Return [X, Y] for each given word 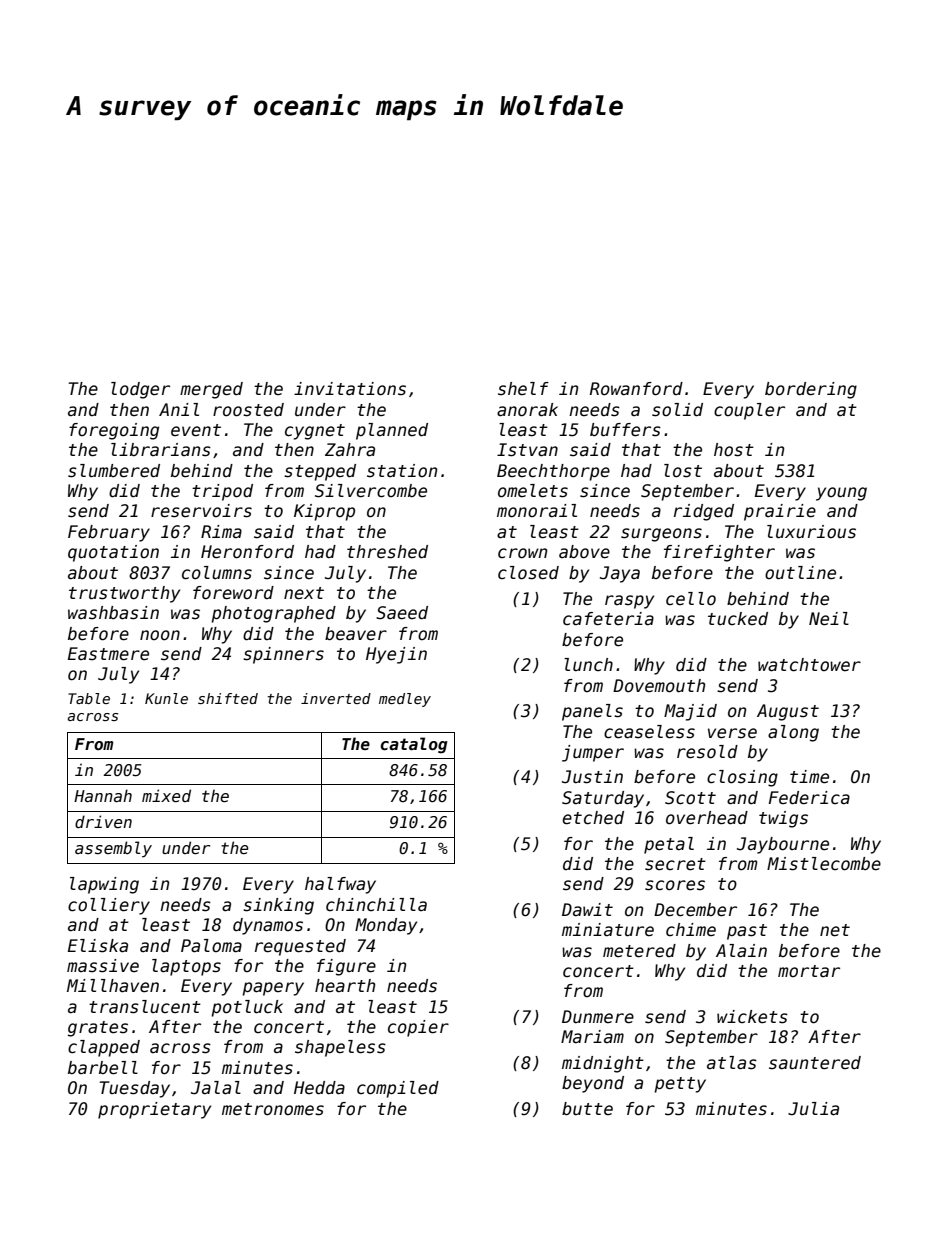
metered [639, 951]
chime [691, 930]
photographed [273, 614]
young [841, 494]
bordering [811, 390]
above [584, 552]
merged [211, 390]
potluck [247, 1008]
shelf [523, 389]
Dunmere [598, 1017]
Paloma [211, 946]
